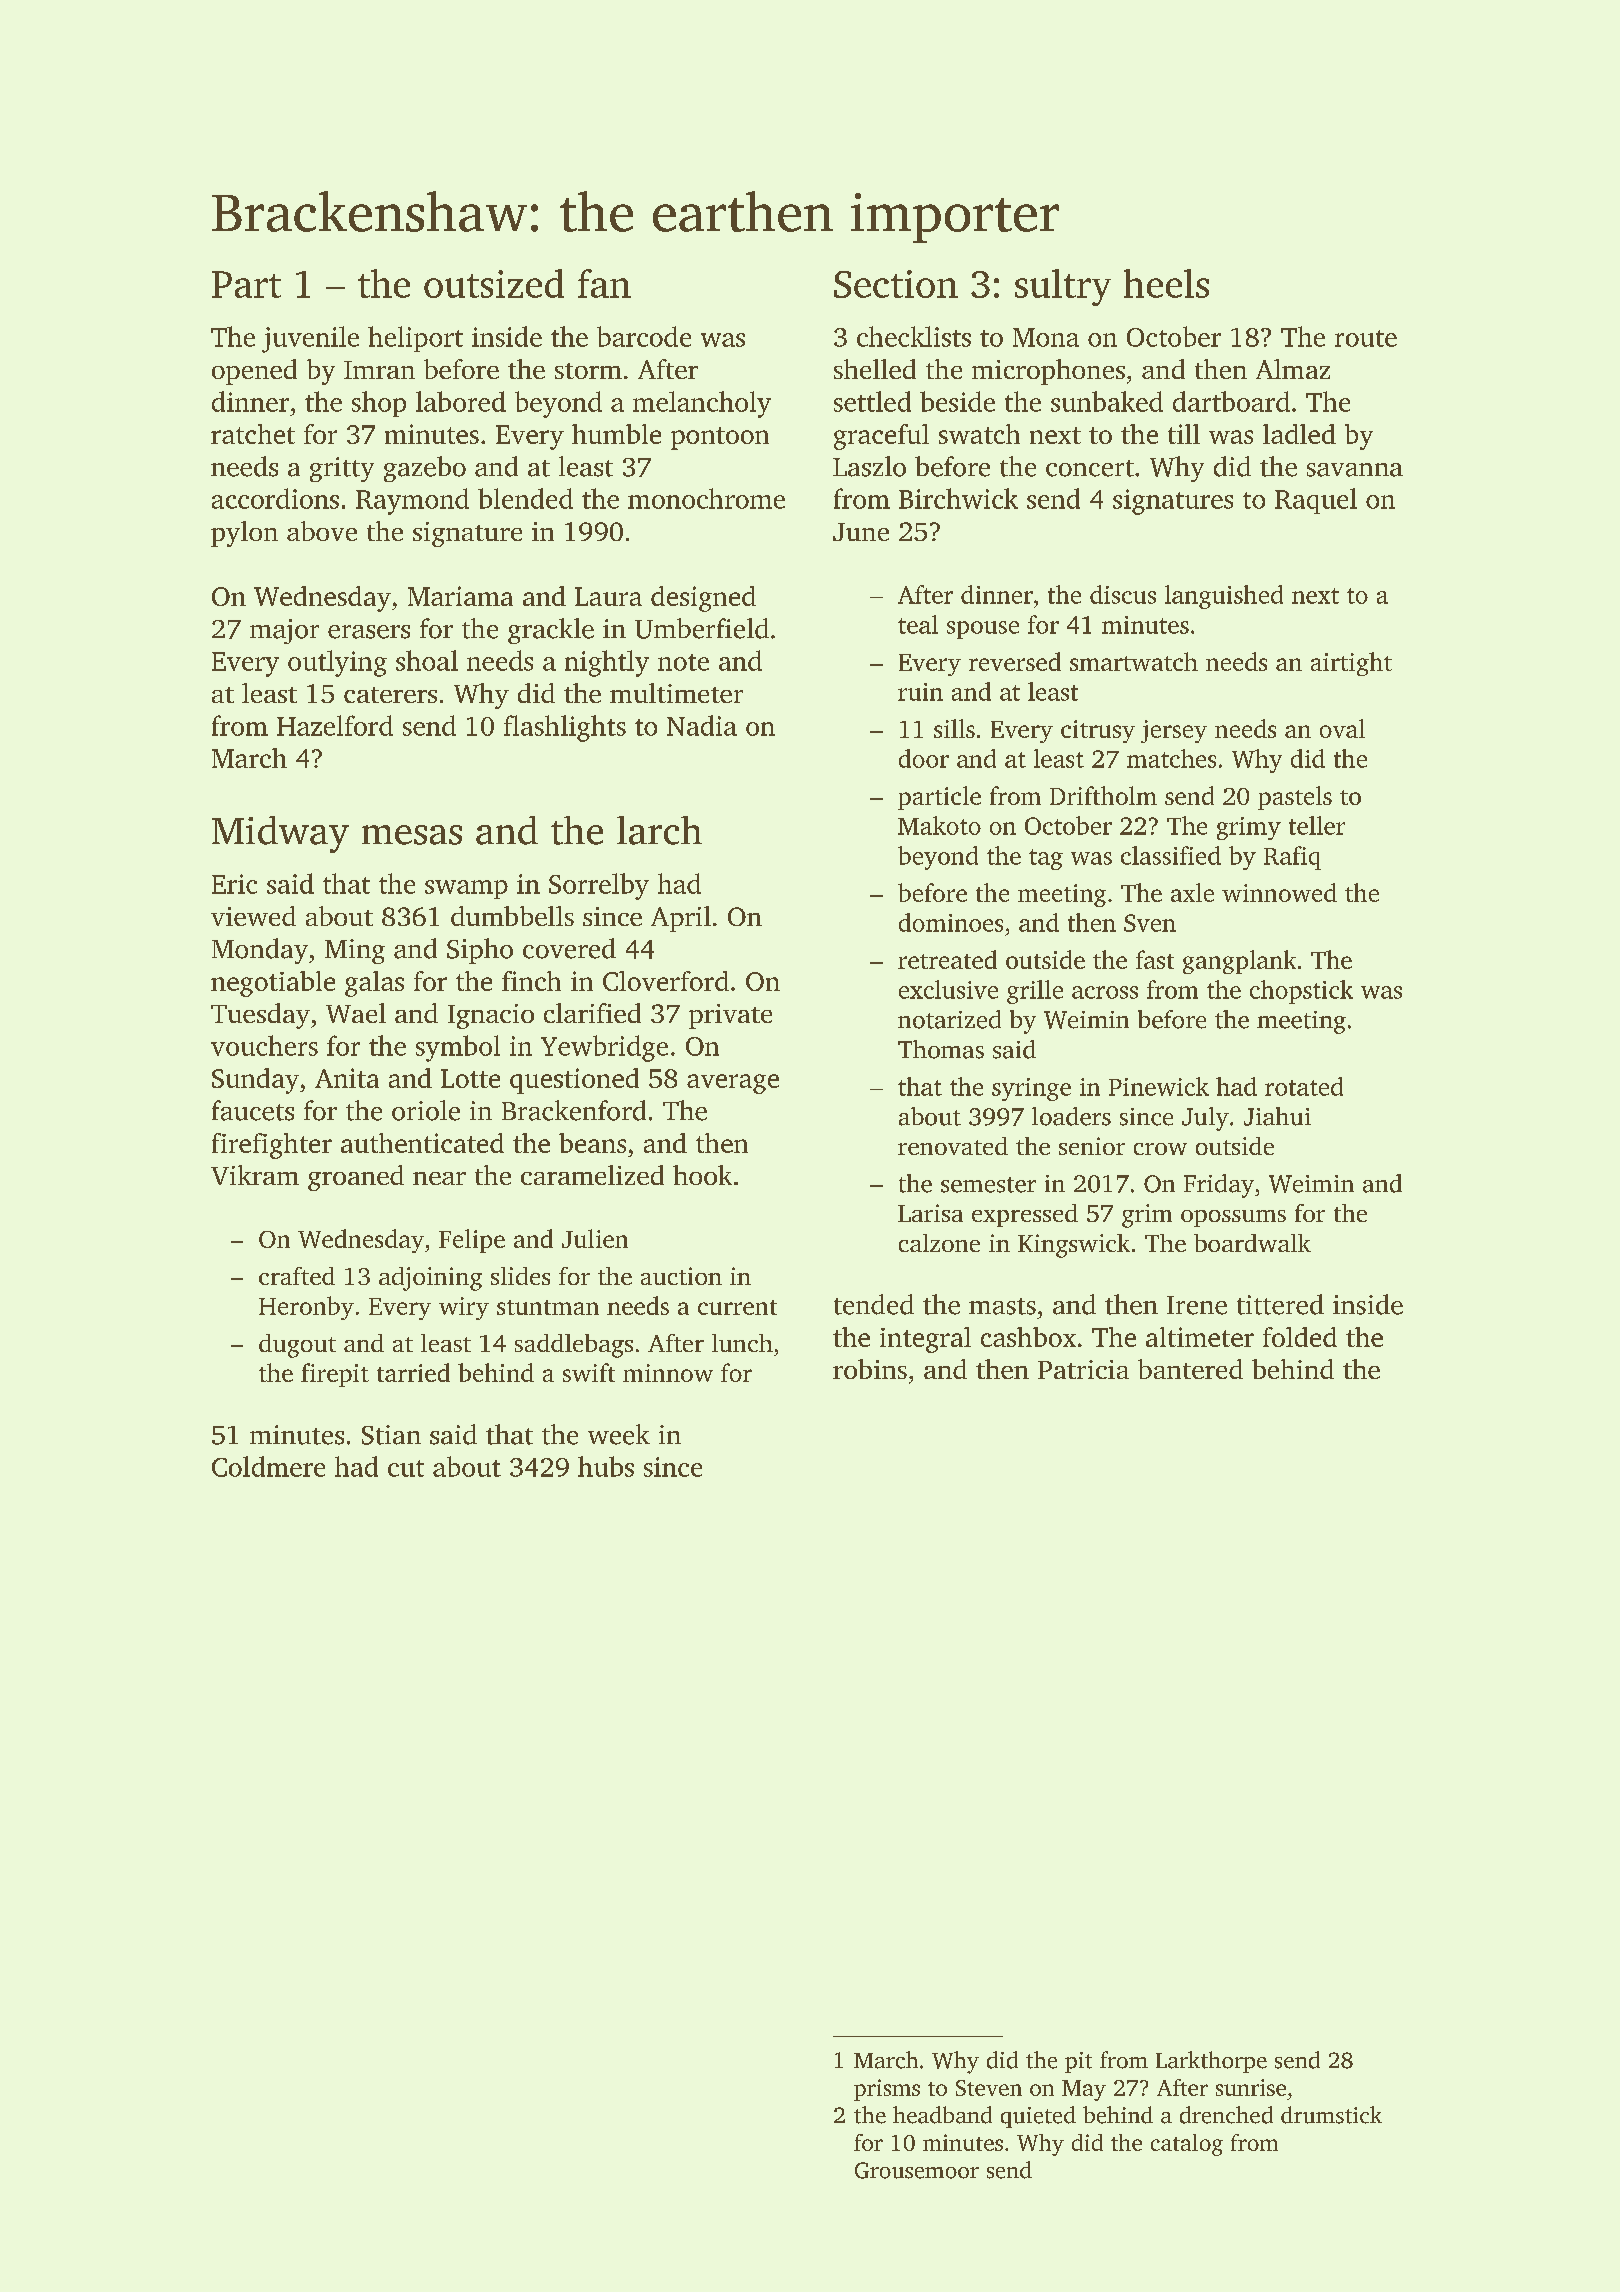  What do you see at coordinates (681, 919) in the screenshot?
I see `April` at bounding box center [681, 919].
